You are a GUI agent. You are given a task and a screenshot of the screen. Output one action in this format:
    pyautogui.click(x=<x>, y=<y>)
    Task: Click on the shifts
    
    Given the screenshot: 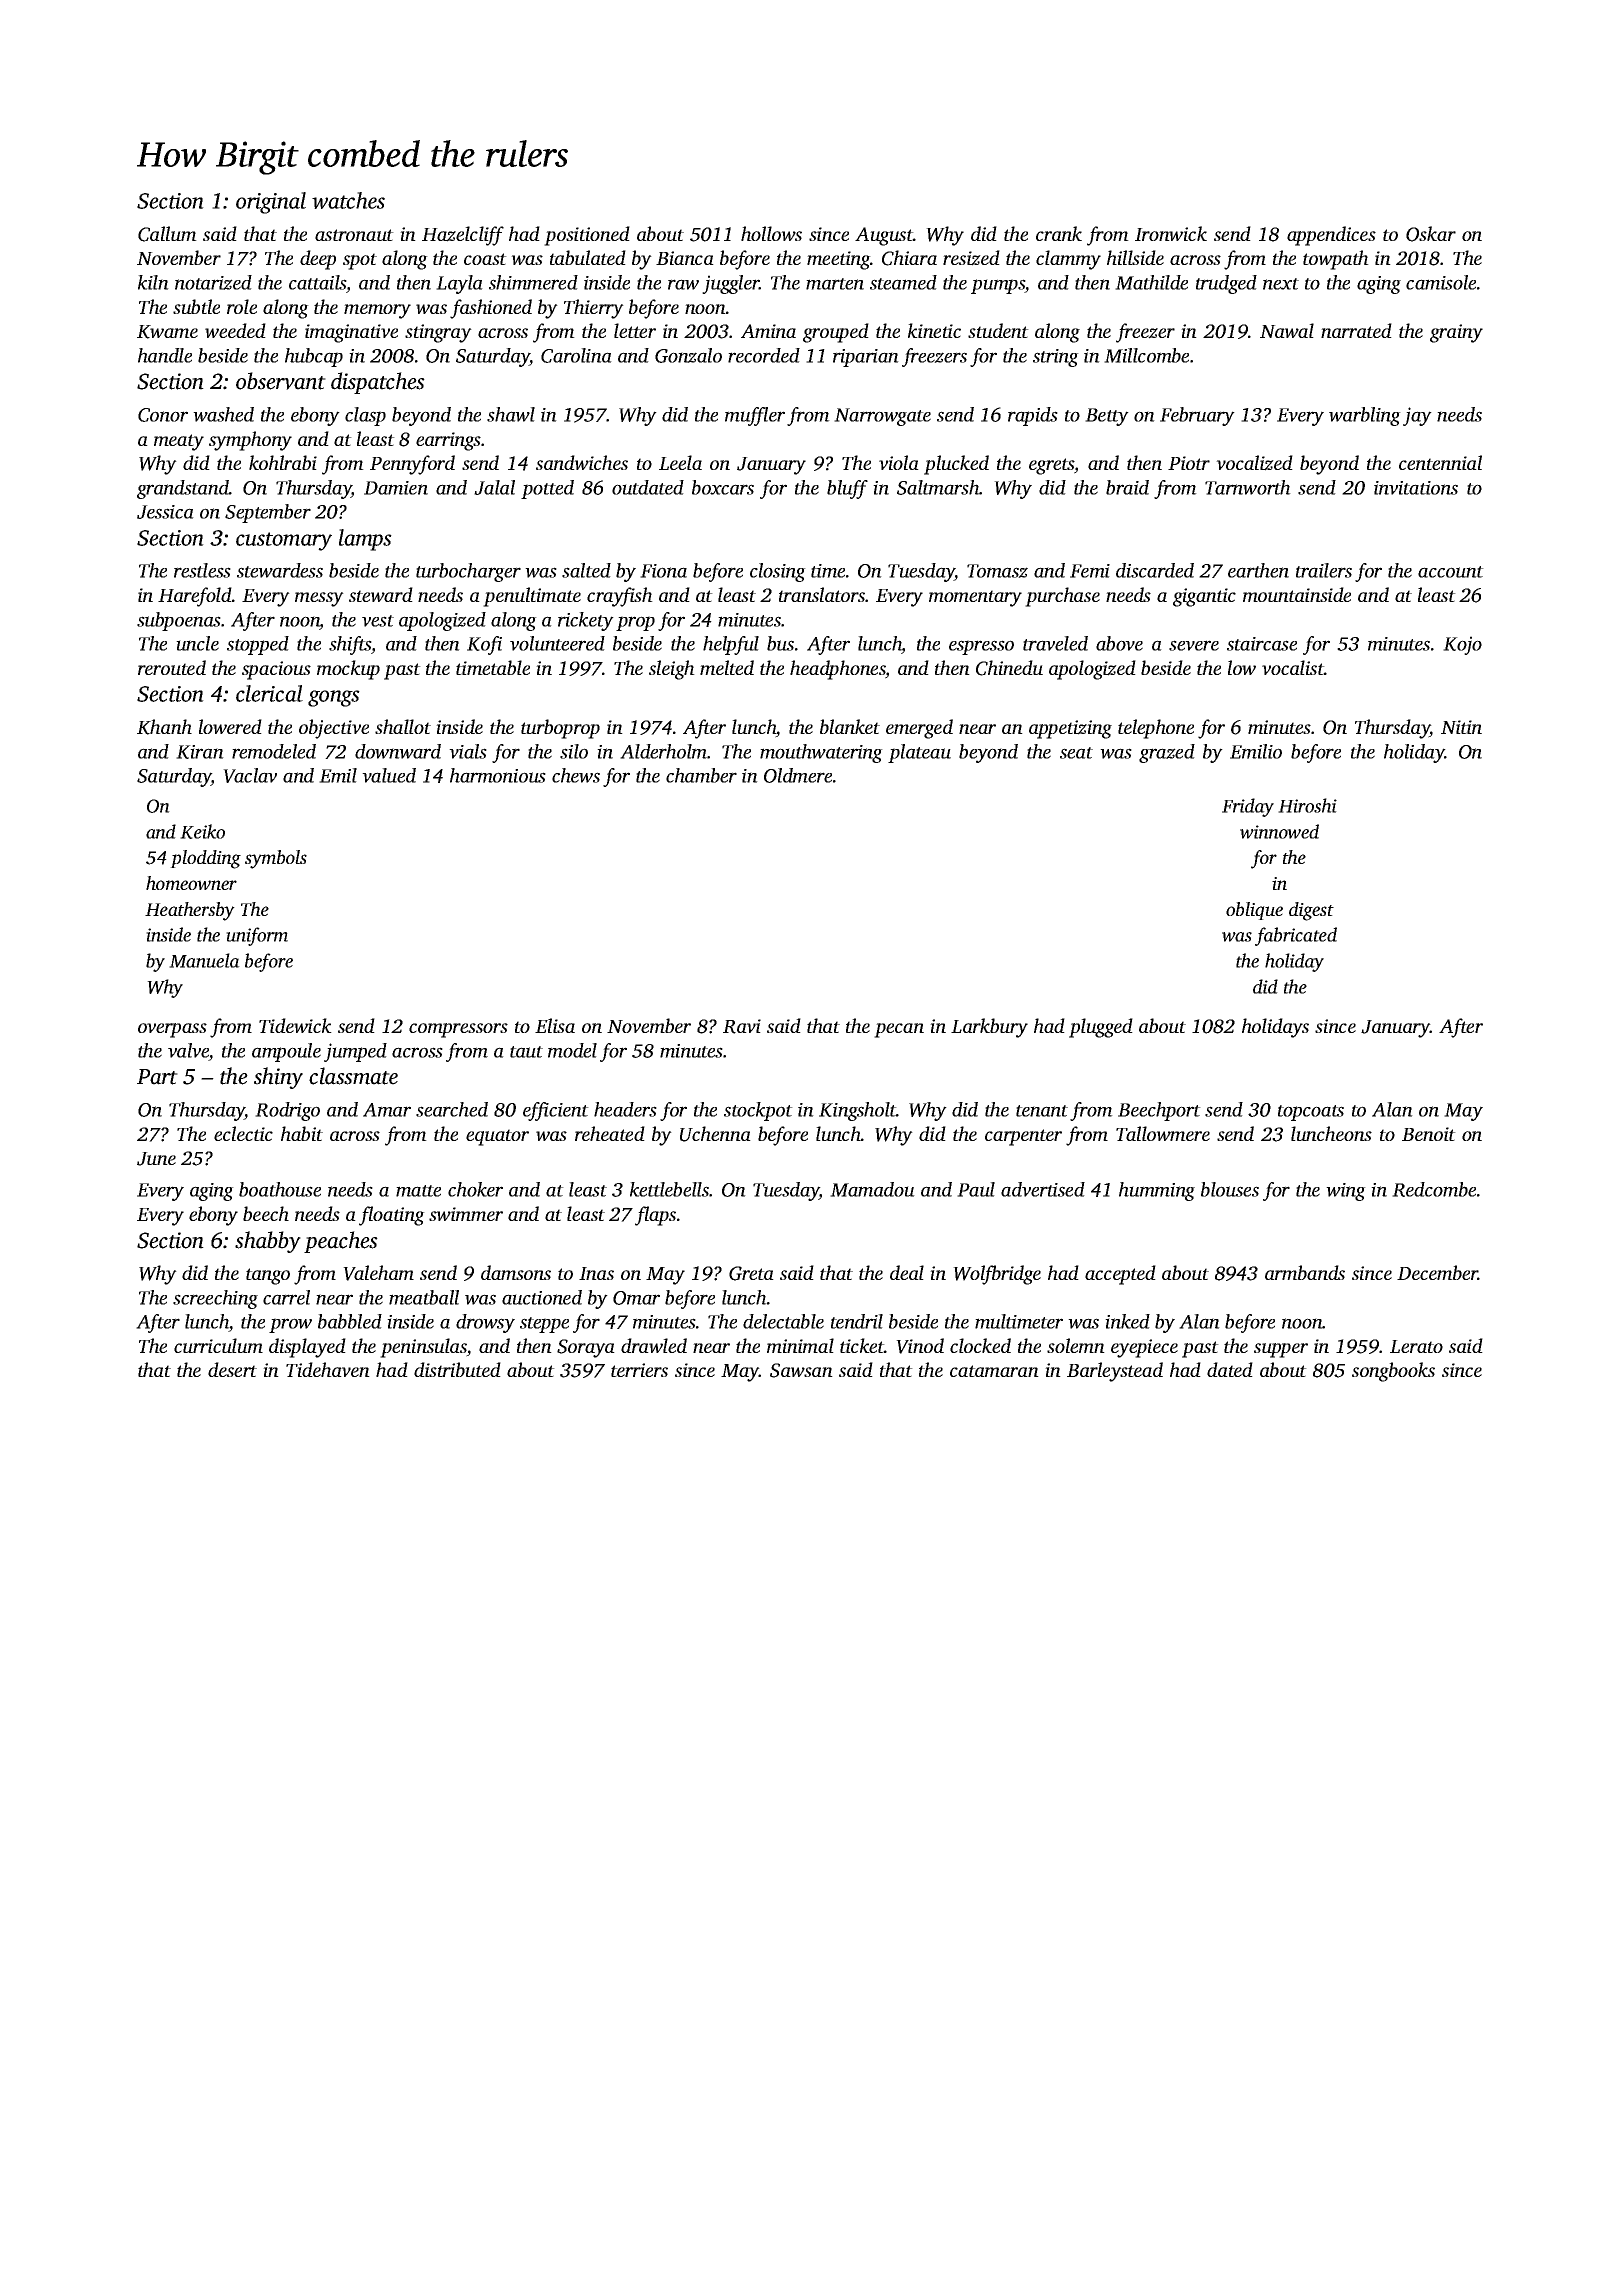 What is the action you would take?
    pyautogui.click(x=350, y=645)
